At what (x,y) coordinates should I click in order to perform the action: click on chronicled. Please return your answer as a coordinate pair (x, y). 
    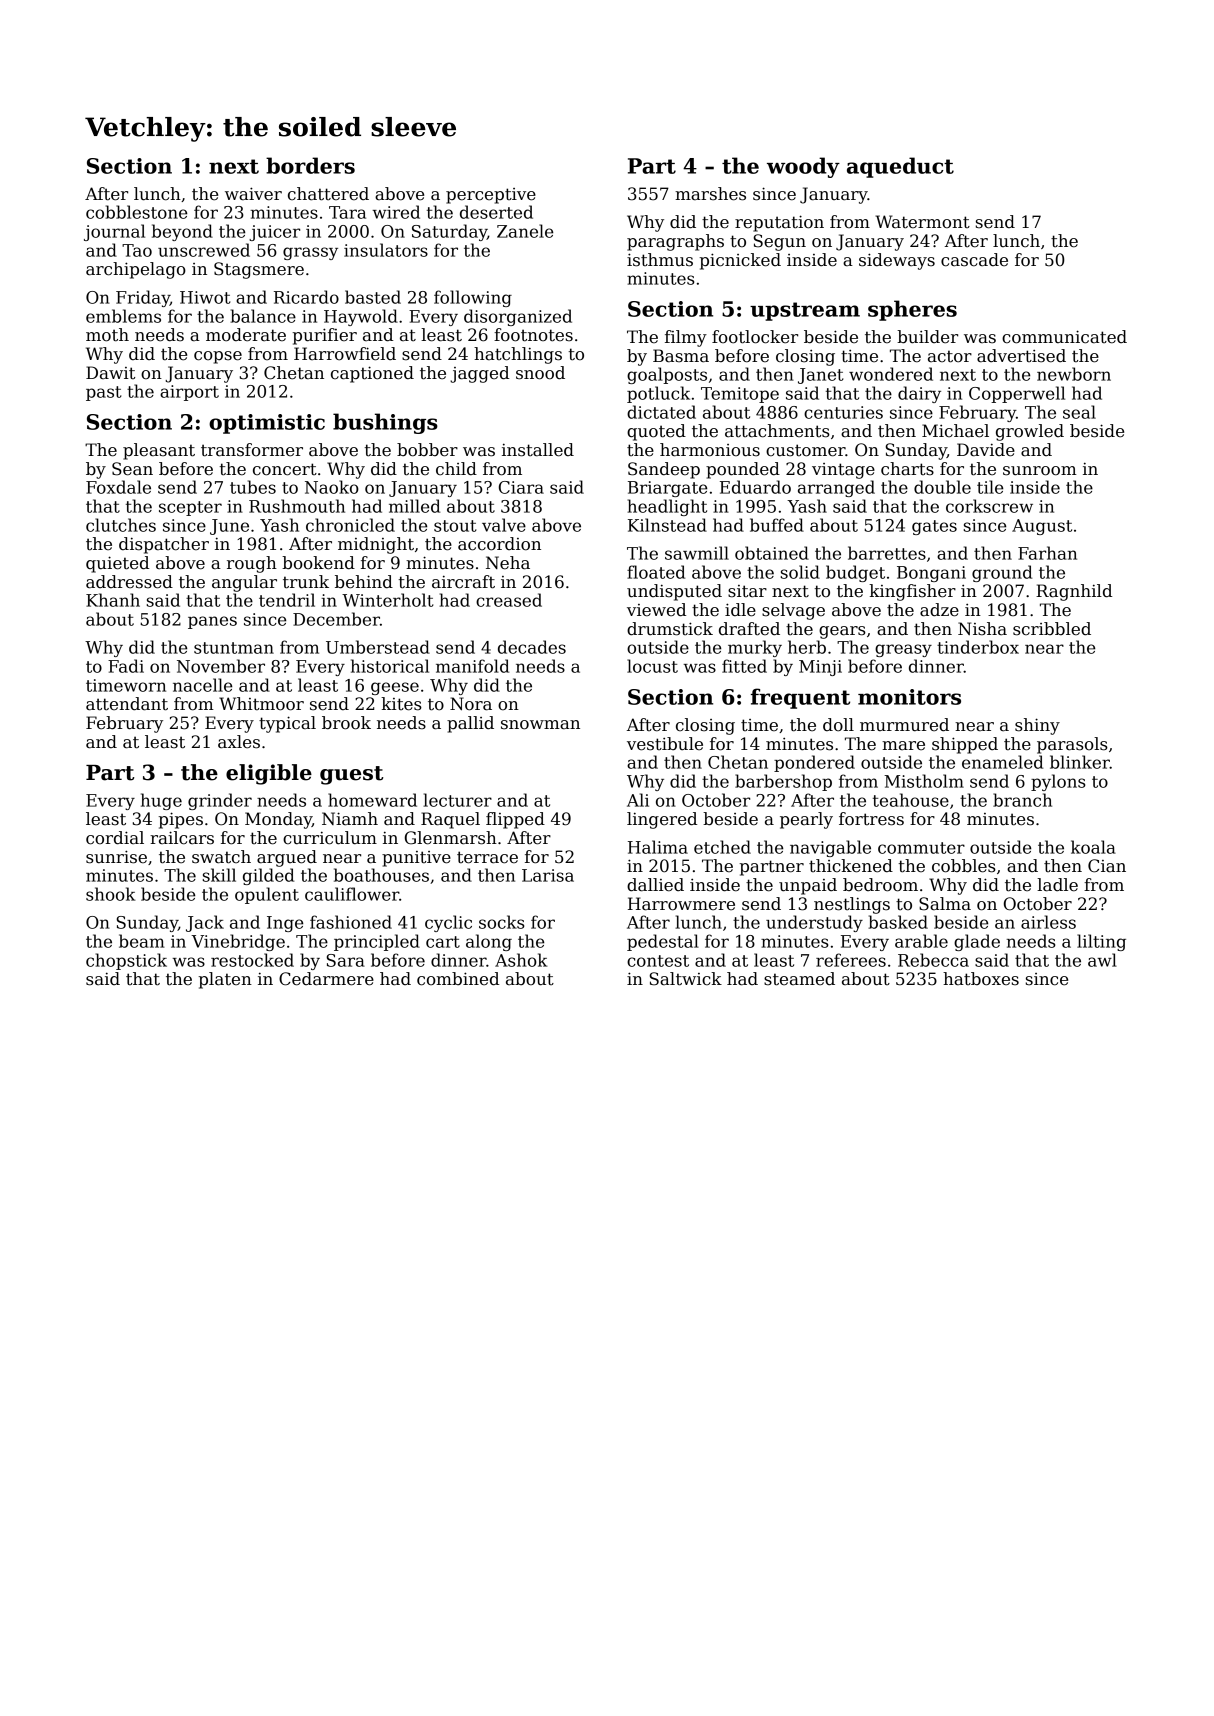
    Looking at the image, I should click on (350, 525).
